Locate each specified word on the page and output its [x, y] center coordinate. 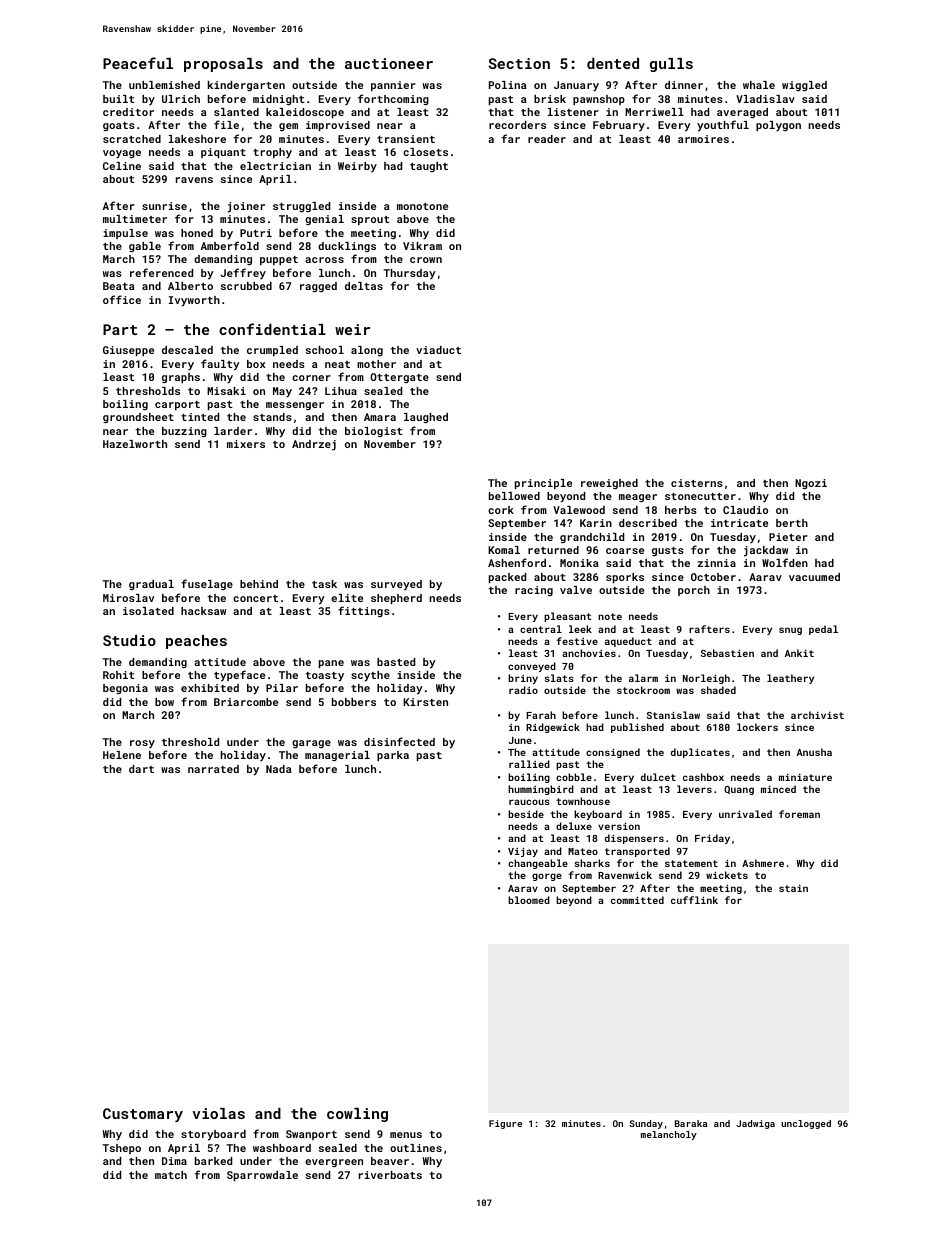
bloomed [529, 900]
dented [613, 63]
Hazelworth [135, 444]
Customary [143, 1115]
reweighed [609, 484]
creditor [128, 112]
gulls [671, 65]
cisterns [697, 483]
